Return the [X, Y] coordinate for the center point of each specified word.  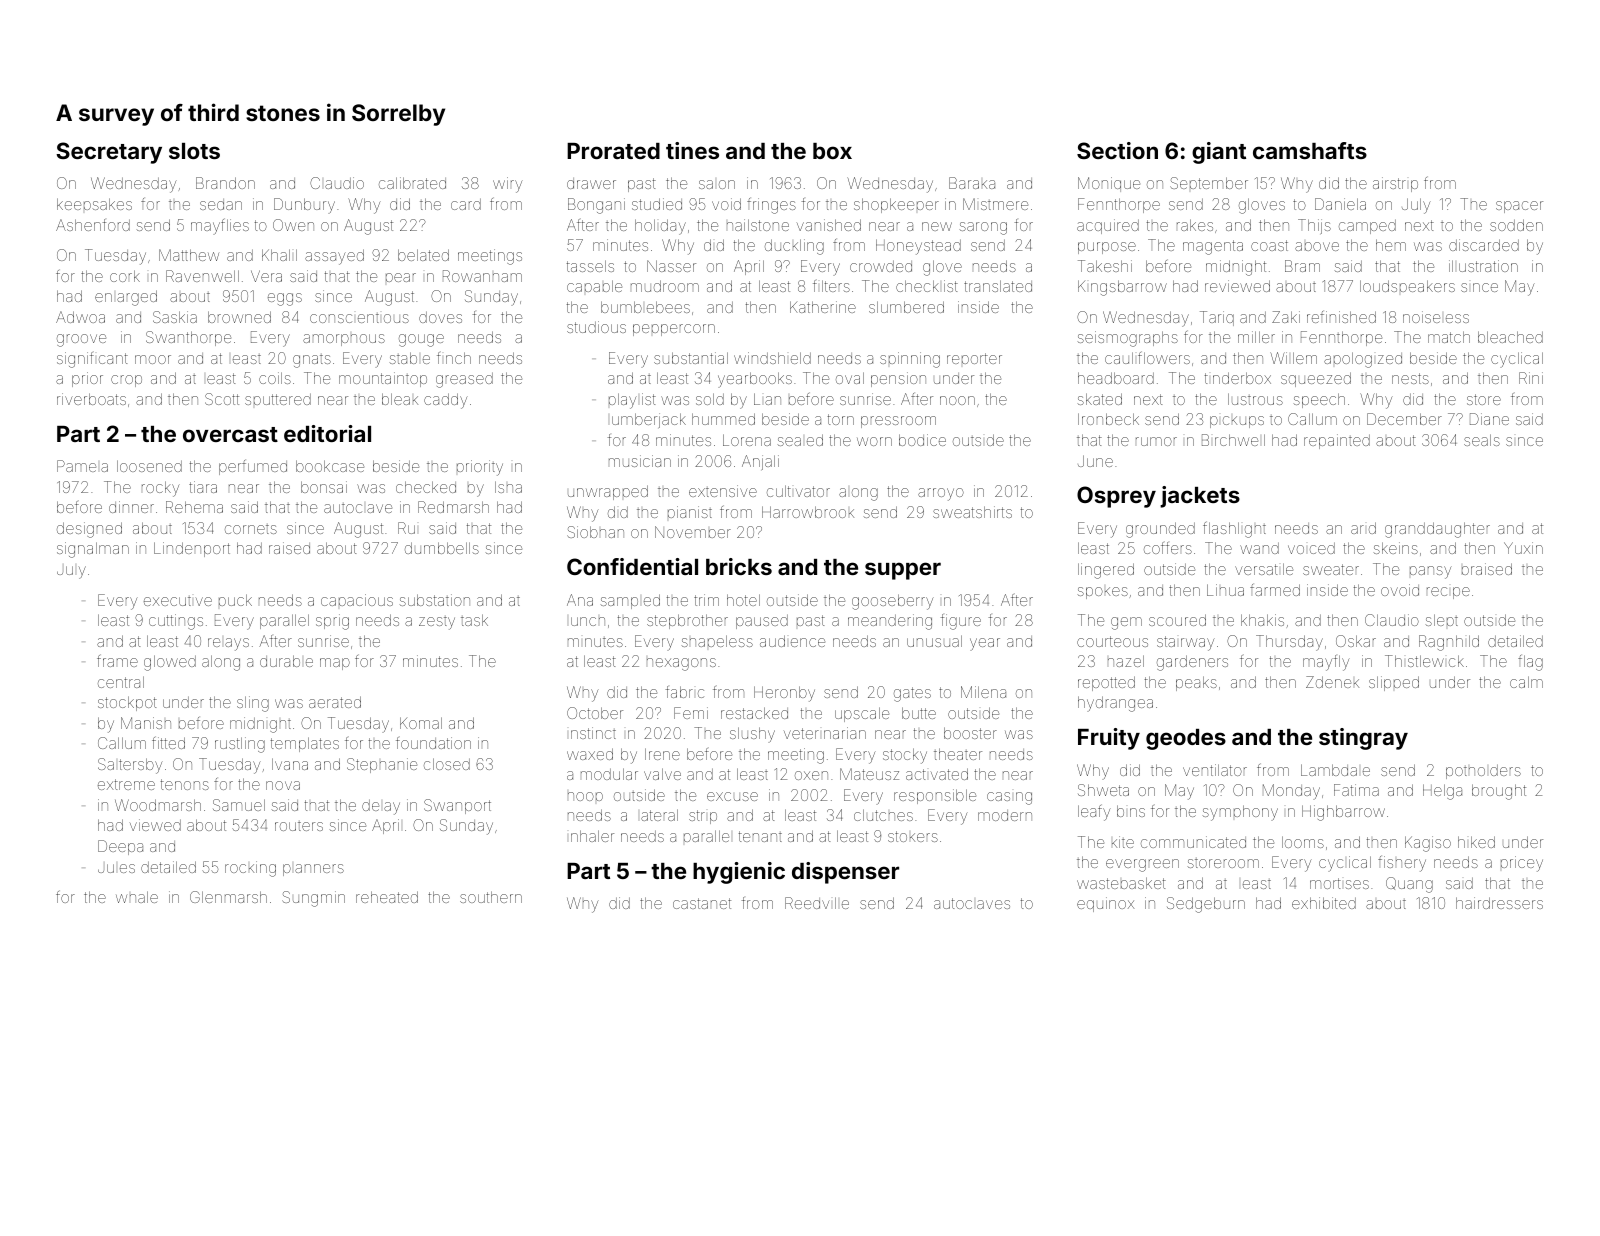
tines [692, 150]
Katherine [823, 307]
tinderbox [1238, 378]
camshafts [1310, 150]
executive [178, 601]
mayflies [220, 226]
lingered [1106, 571]
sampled [630, 601]
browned [239, 317]
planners [313, 870]
